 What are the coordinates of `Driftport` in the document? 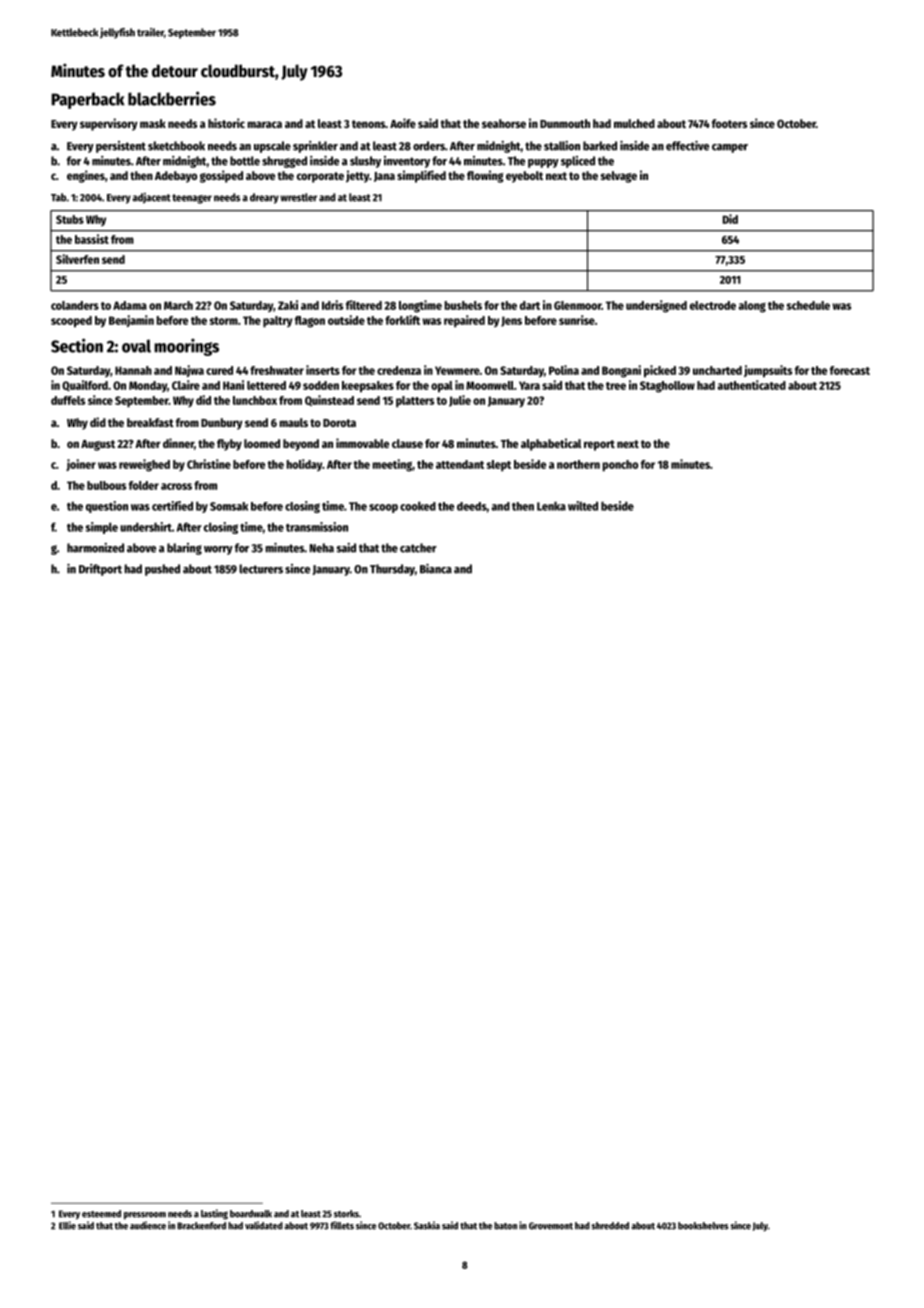 It's located at (100, 570).
